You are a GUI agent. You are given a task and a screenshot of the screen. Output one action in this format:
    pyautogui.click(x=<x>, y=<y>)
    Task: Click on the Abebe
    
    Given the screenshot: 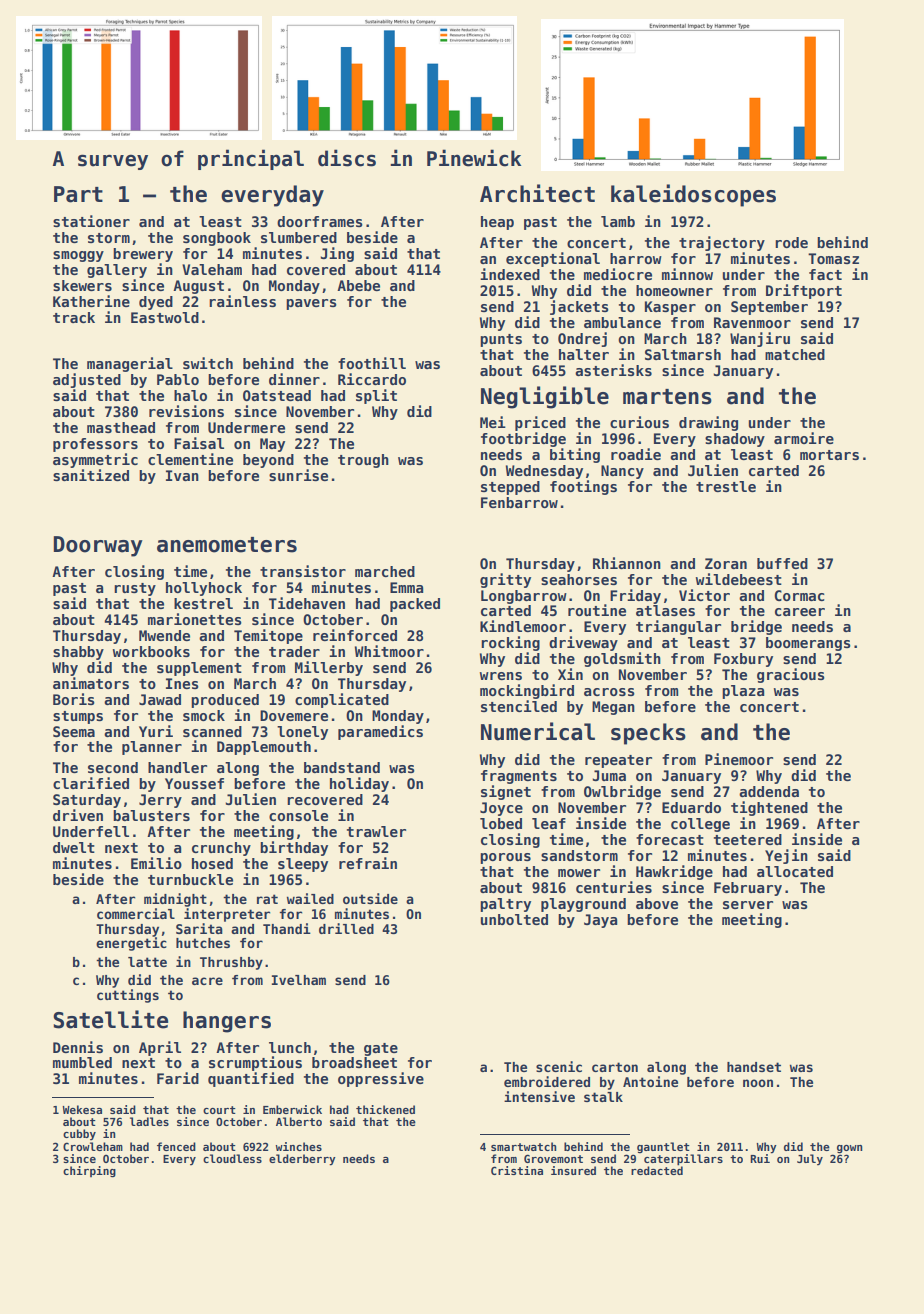 What is the action you would take?
    pyautogui.click(x=358, y=285)
